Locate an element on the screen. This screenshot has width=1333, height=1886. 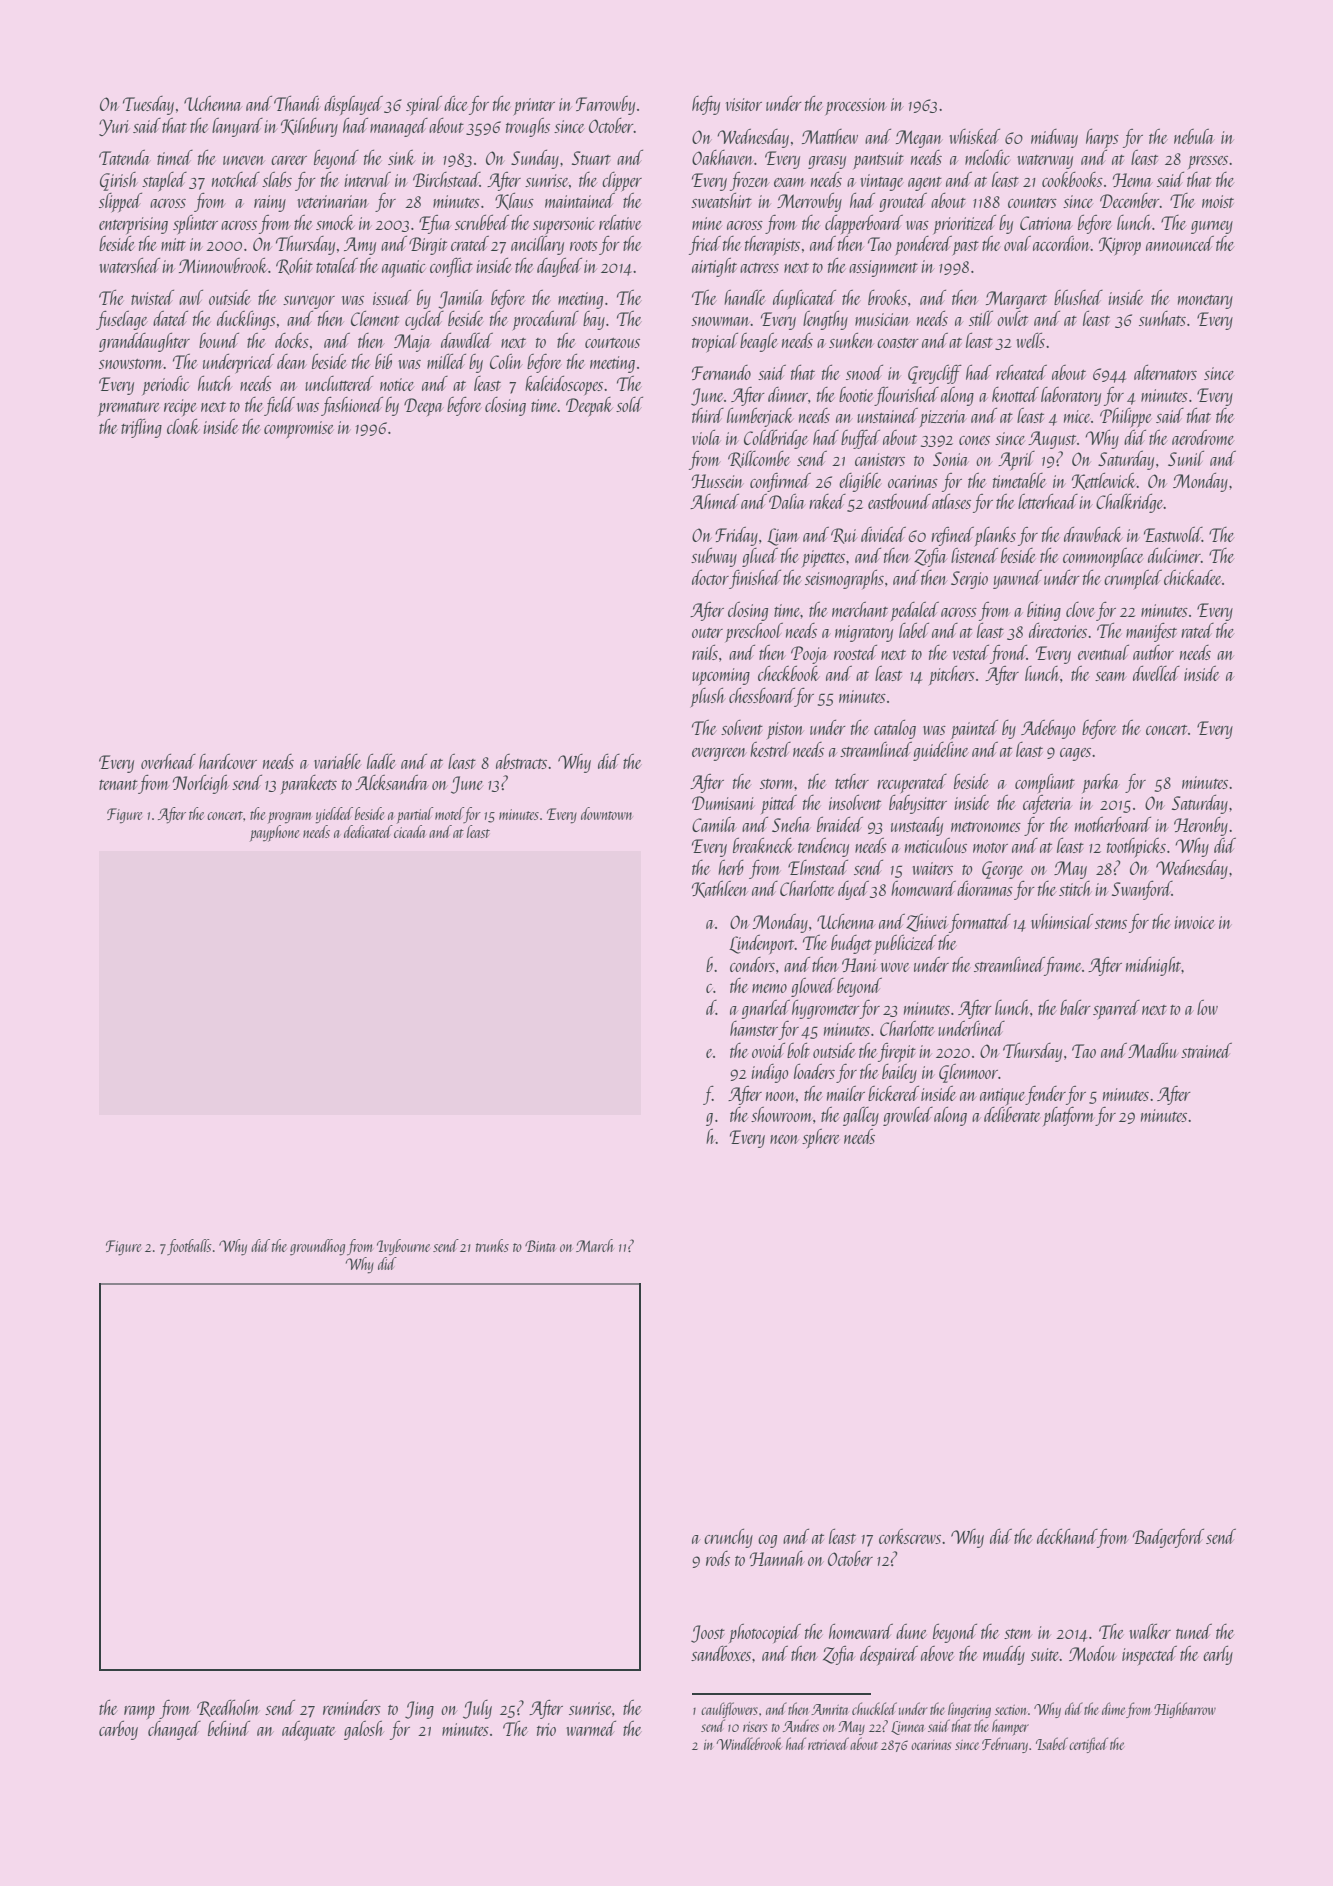
condors is located at coordinates (752, 964).
